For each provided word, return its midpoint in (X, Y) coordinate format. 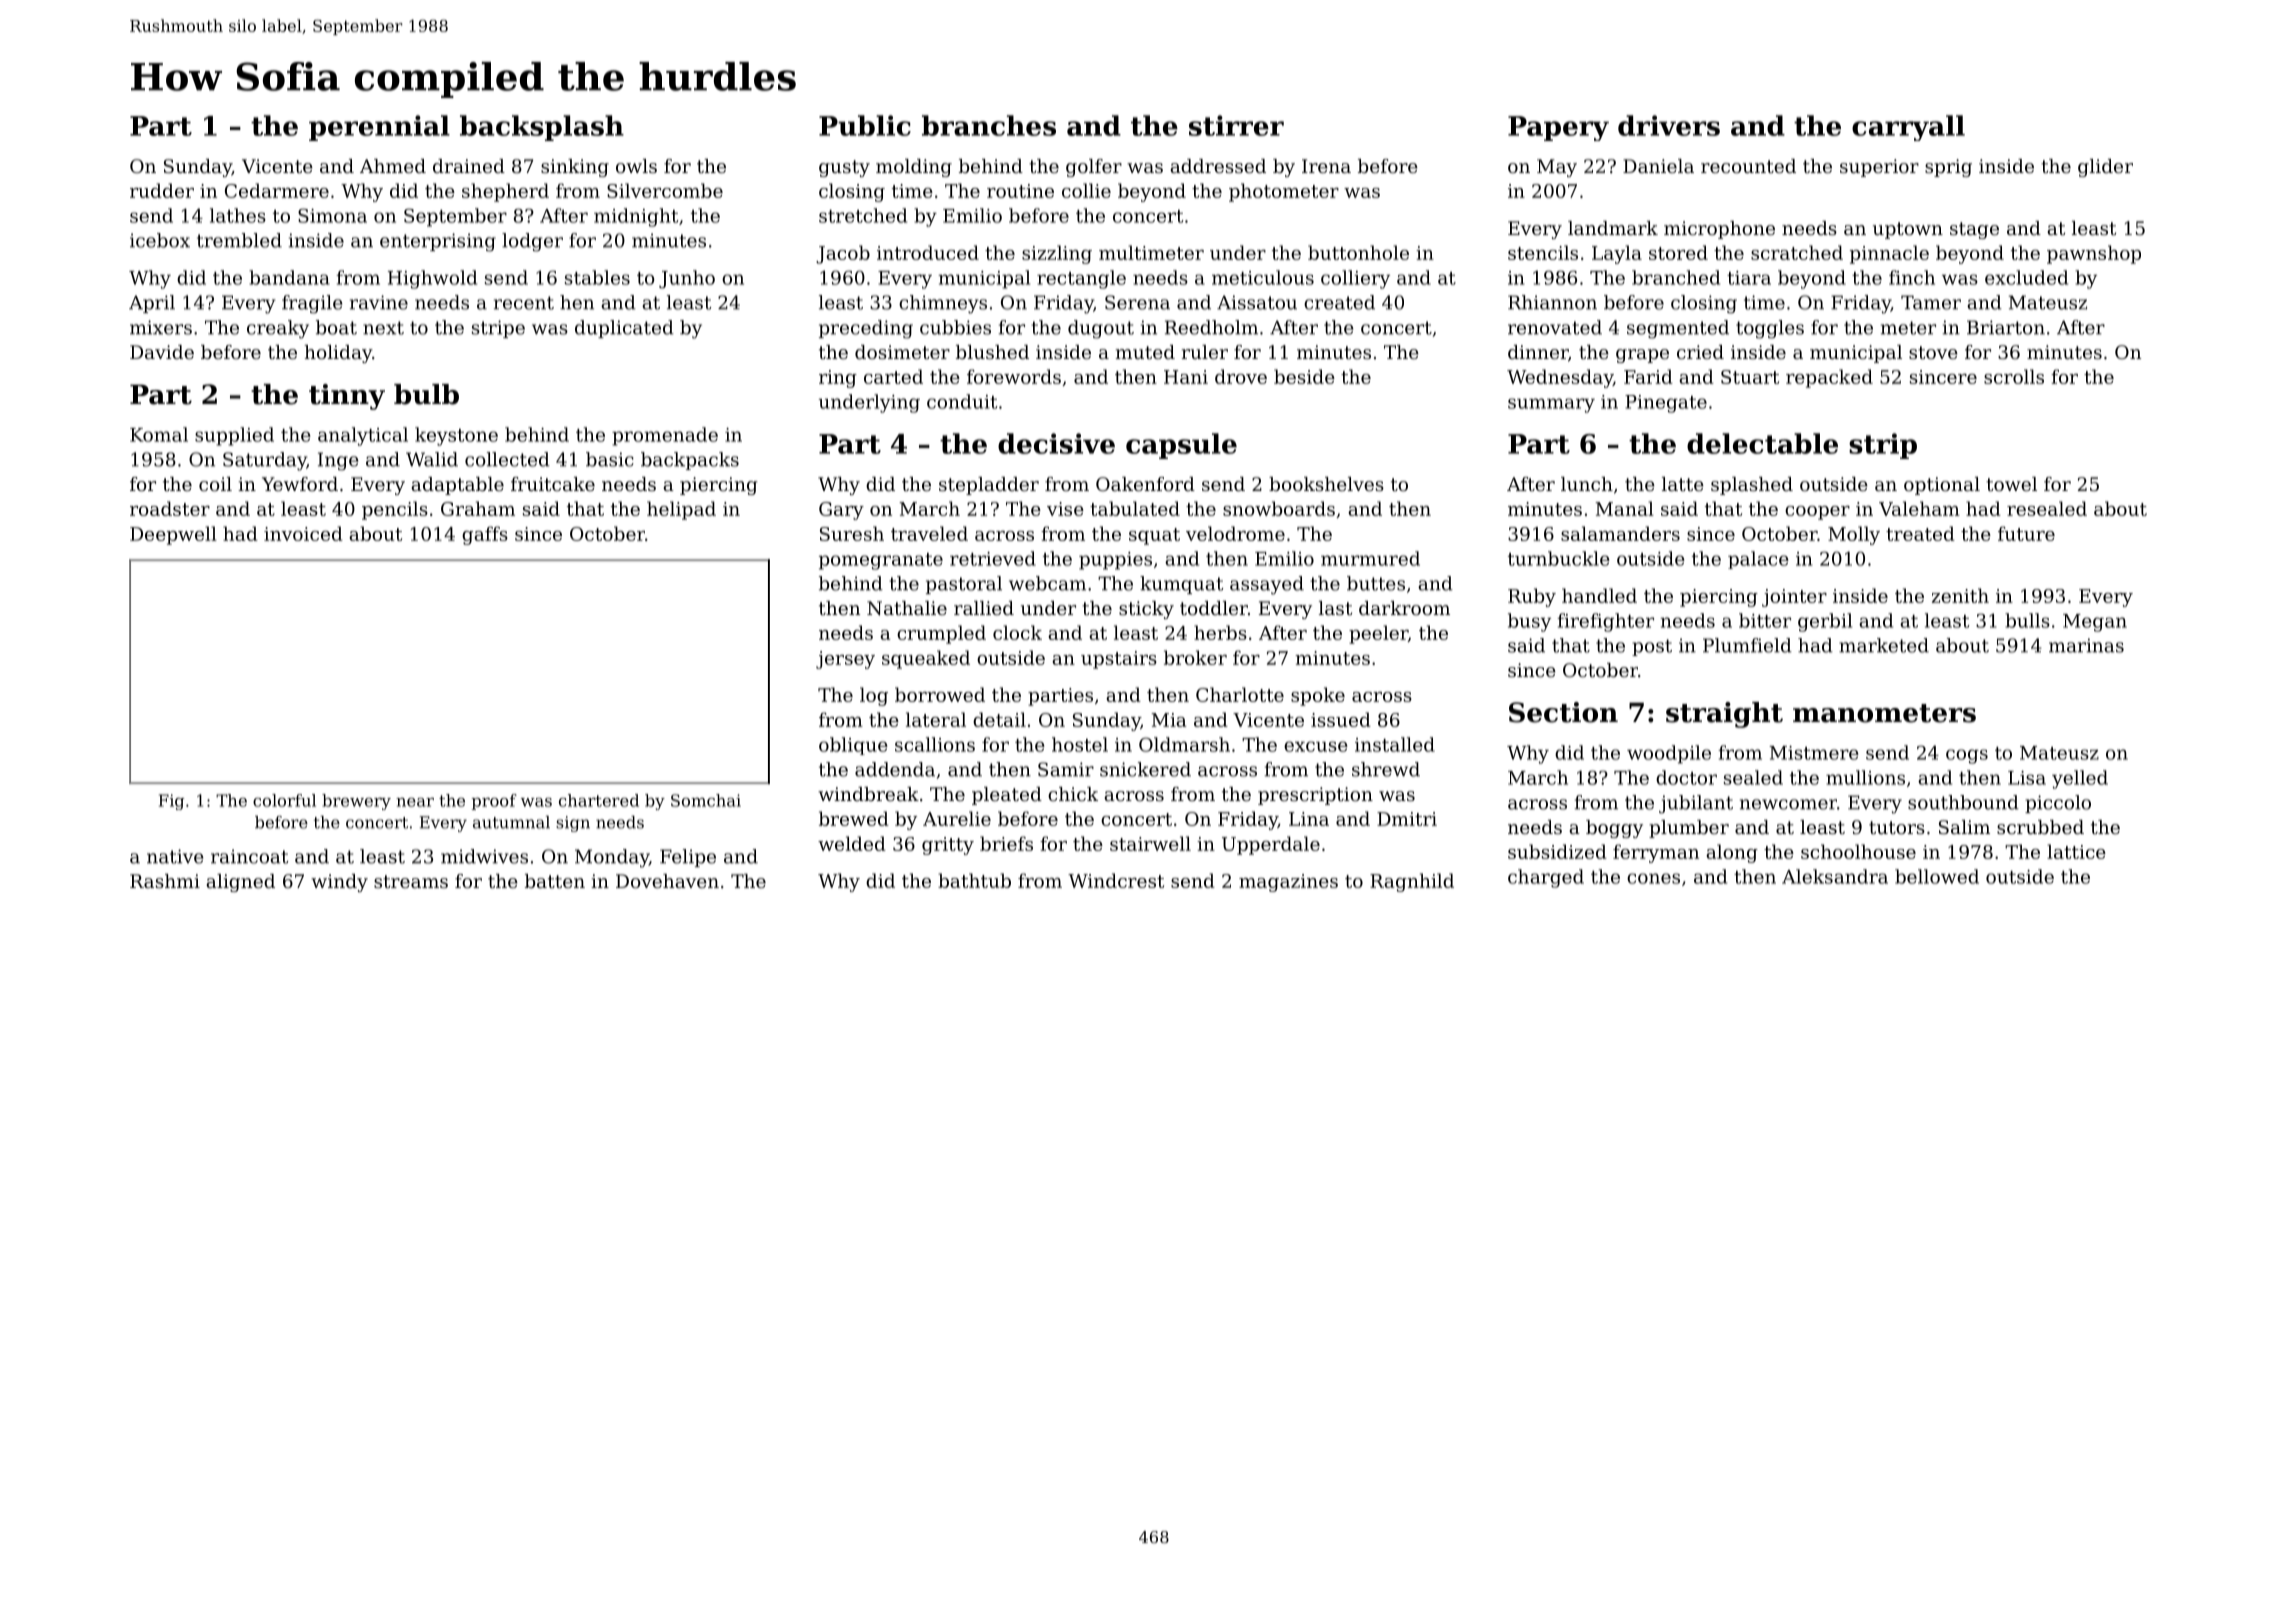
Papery (1558, 128)
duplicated (624, 329)
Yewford (300, 484)
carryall (1908, 128)
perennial (379, 128)
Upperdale (1271, 845)
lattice (2076, 851)
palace (1758, 560)
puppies (1115, 561)
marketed (1884, 645)
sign (573, 824)
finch (1912, 277)
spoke (1318, 696)
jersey (845, 660)
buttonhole (1358, 252)
